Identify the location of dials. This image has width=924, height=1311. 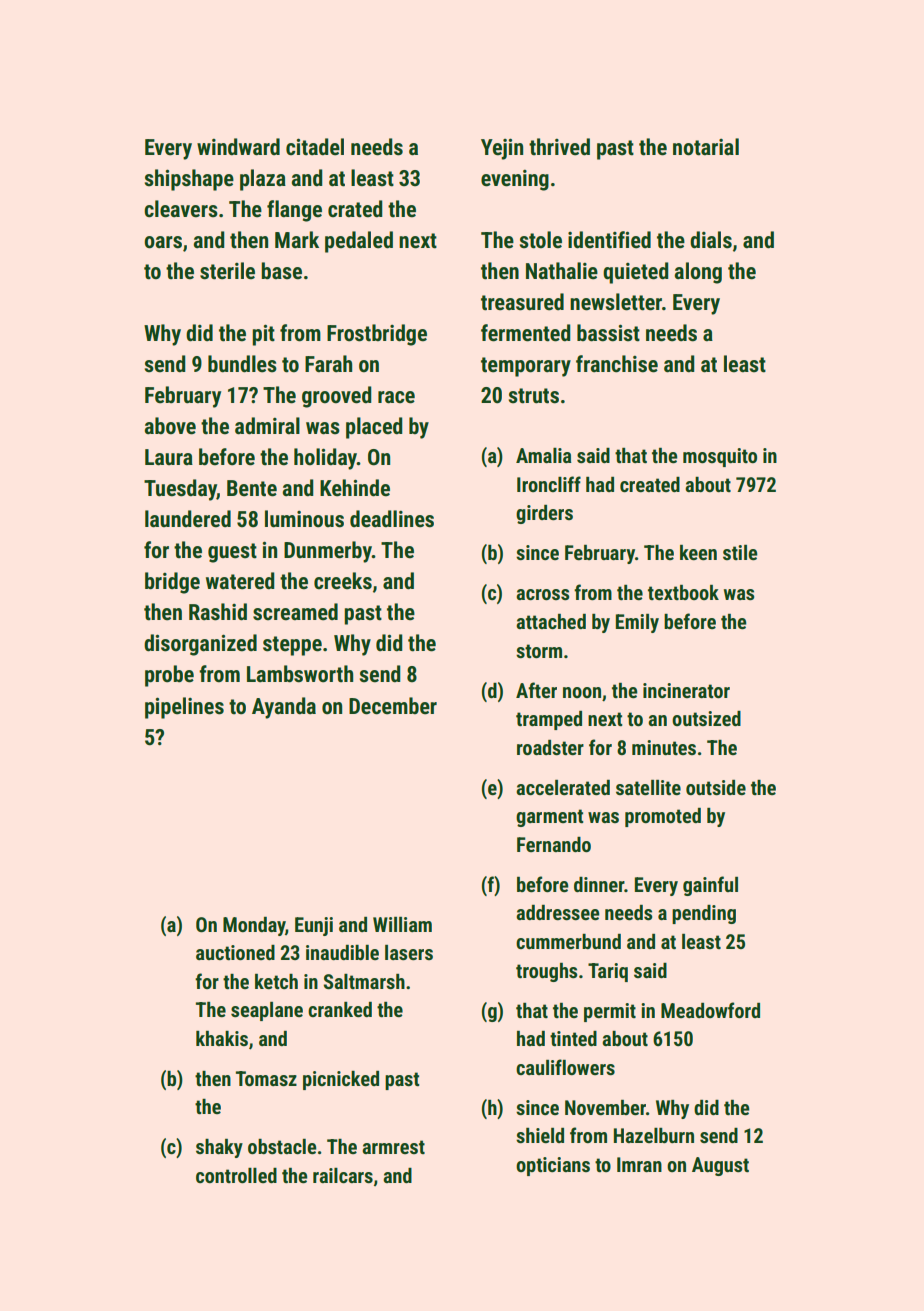
(711, 240).
